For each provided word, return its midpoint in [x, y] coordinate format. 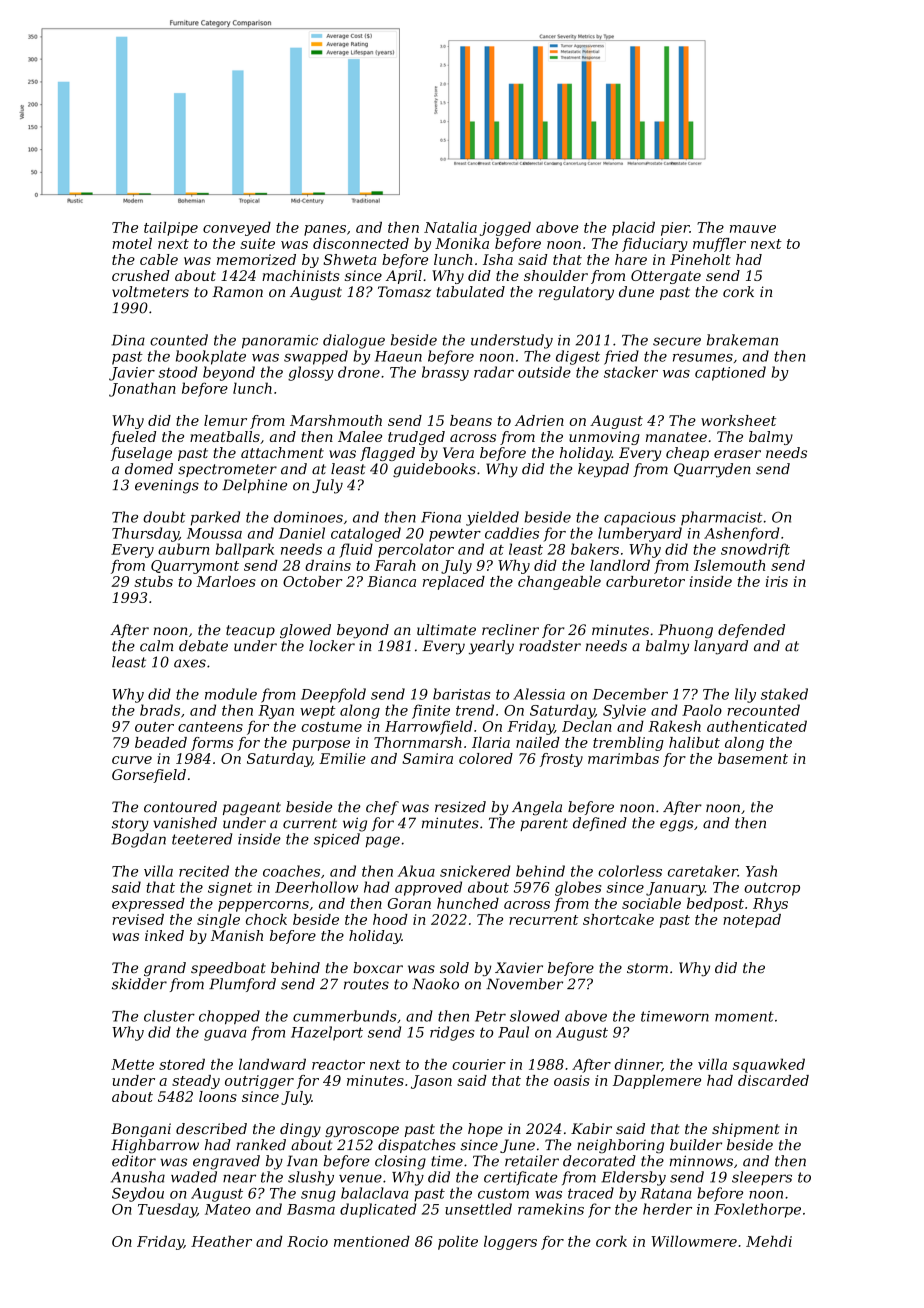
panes [325, 230]
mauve [753, 229]
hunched [468, 903]
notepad [752, 921]
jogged [505, 229]
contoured [180, 807]
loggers [510, 1243]
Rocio [307, 1241]
